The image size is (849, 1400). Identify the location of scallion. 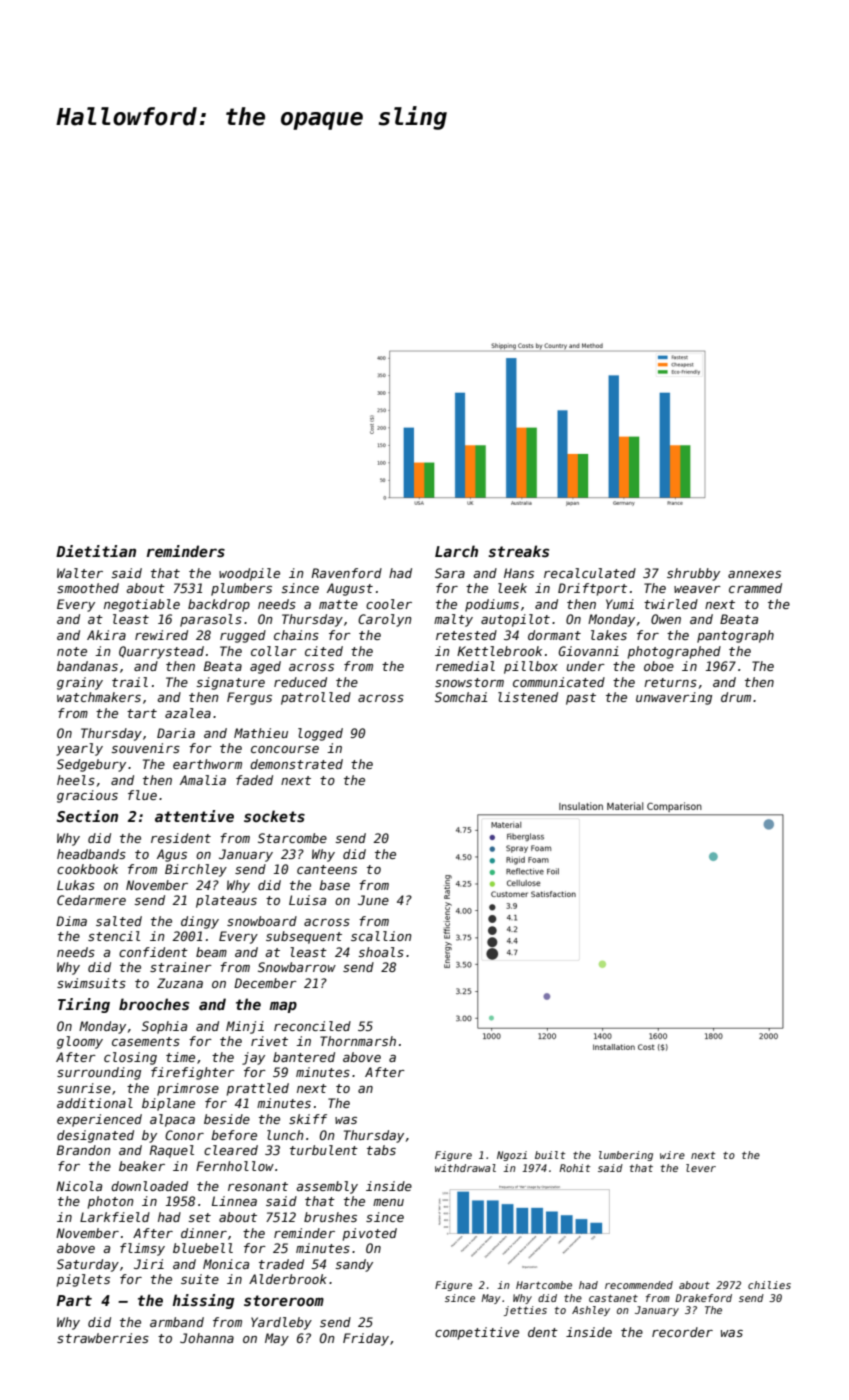
(381, 936).
